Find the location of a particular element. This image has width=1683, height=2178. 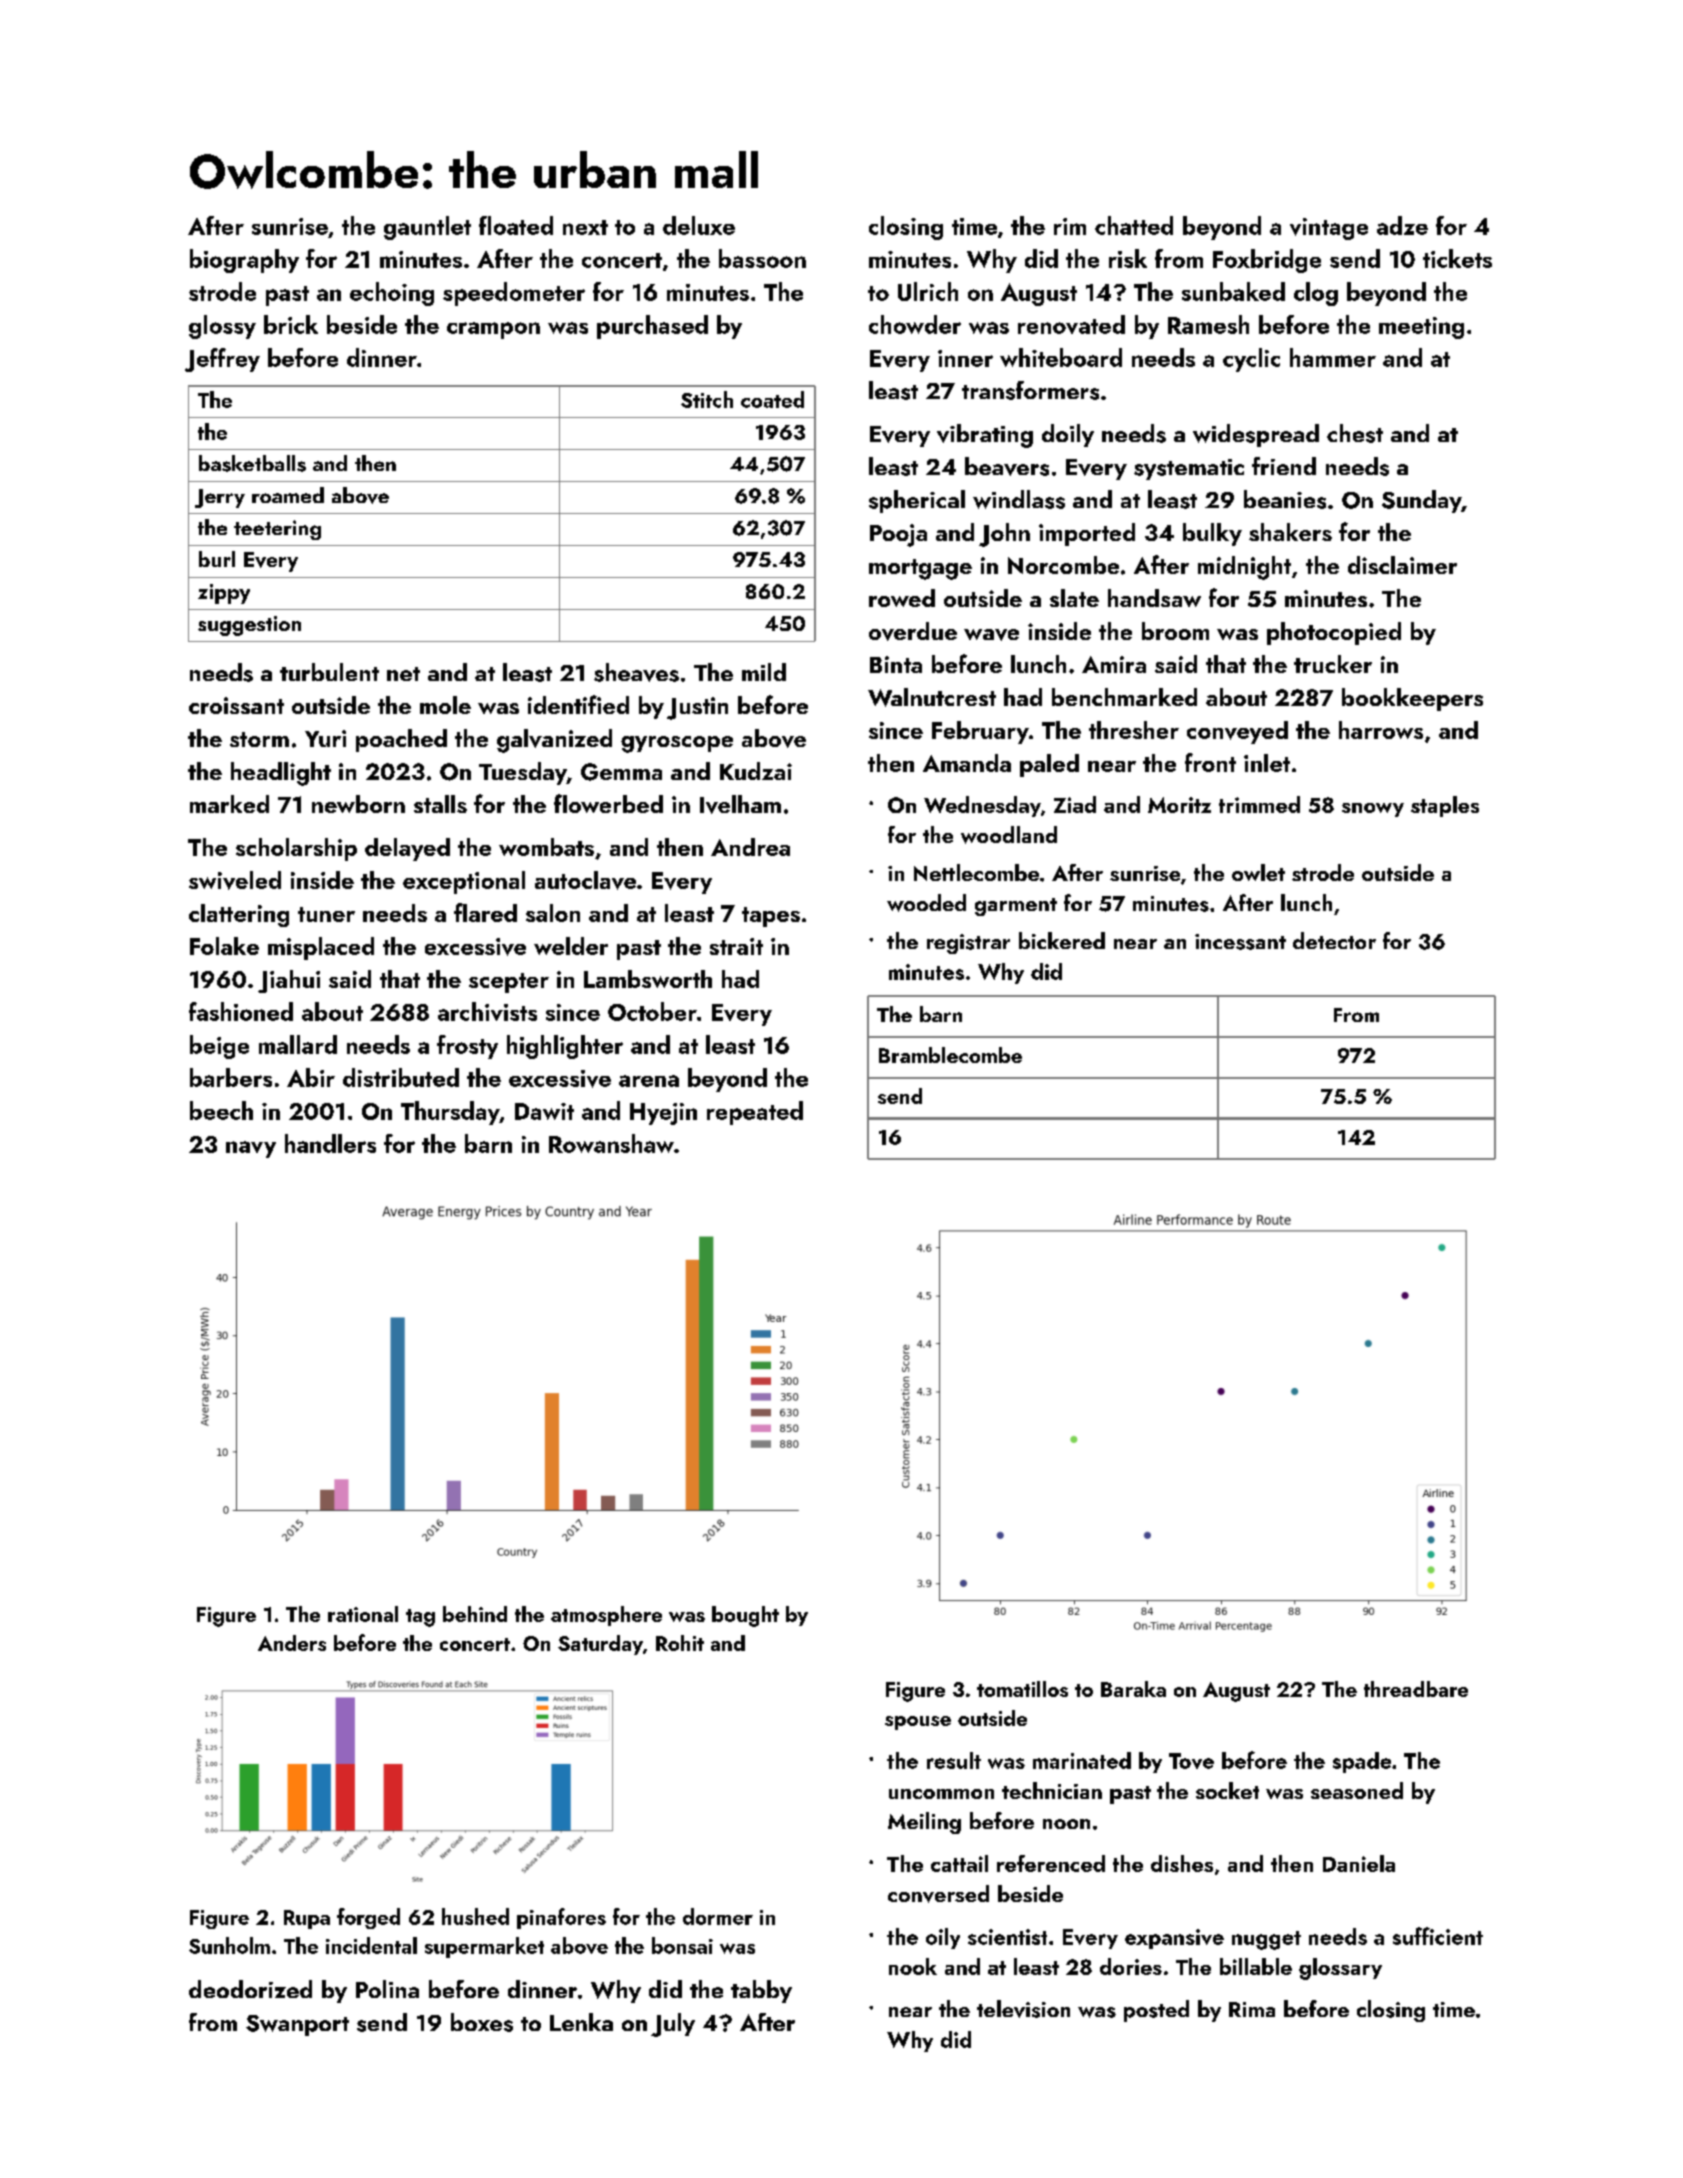

risk is located at coordinates (1128, 258).
